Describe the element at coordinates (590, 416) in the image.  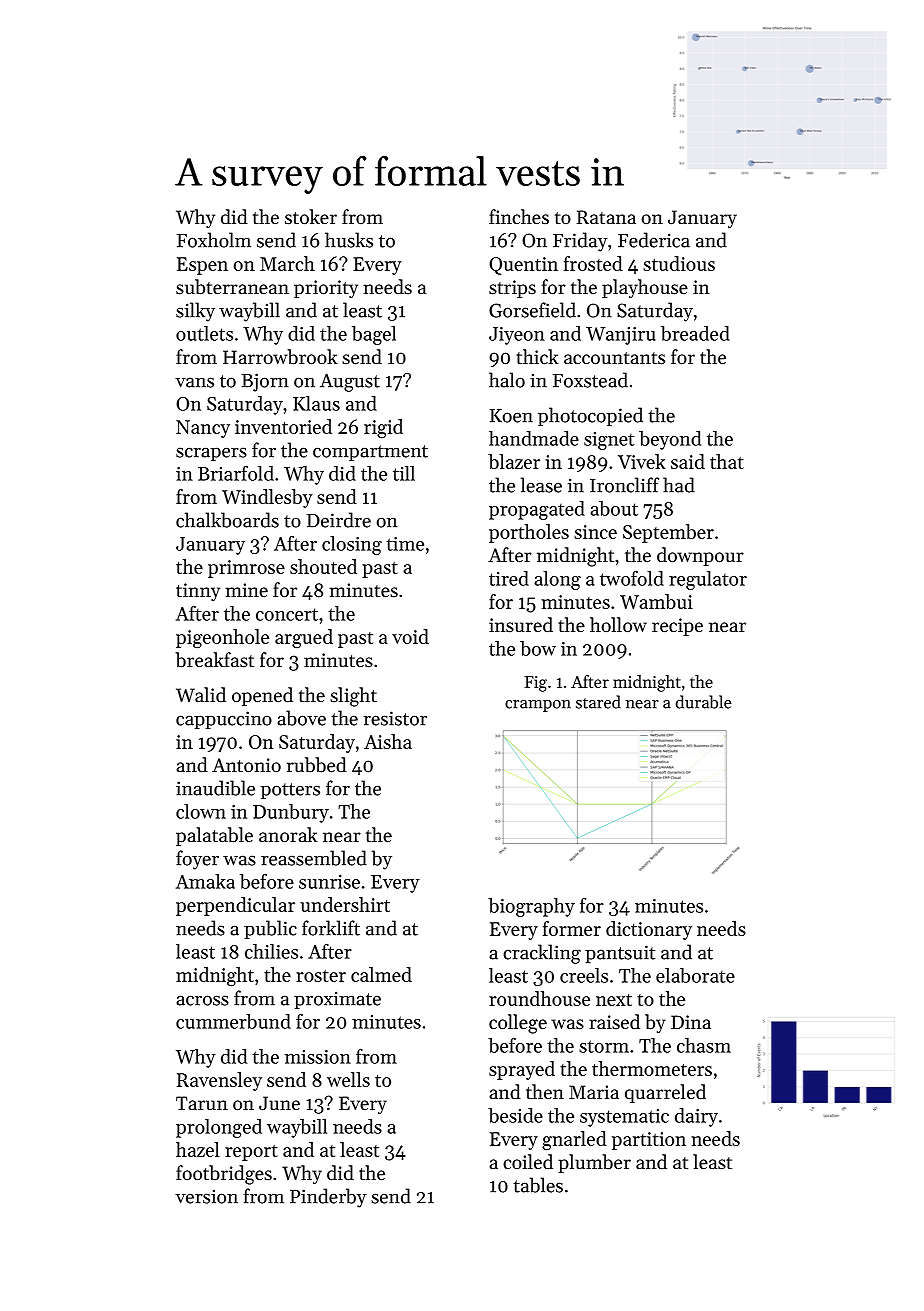
I see `photocopied` at that location.
